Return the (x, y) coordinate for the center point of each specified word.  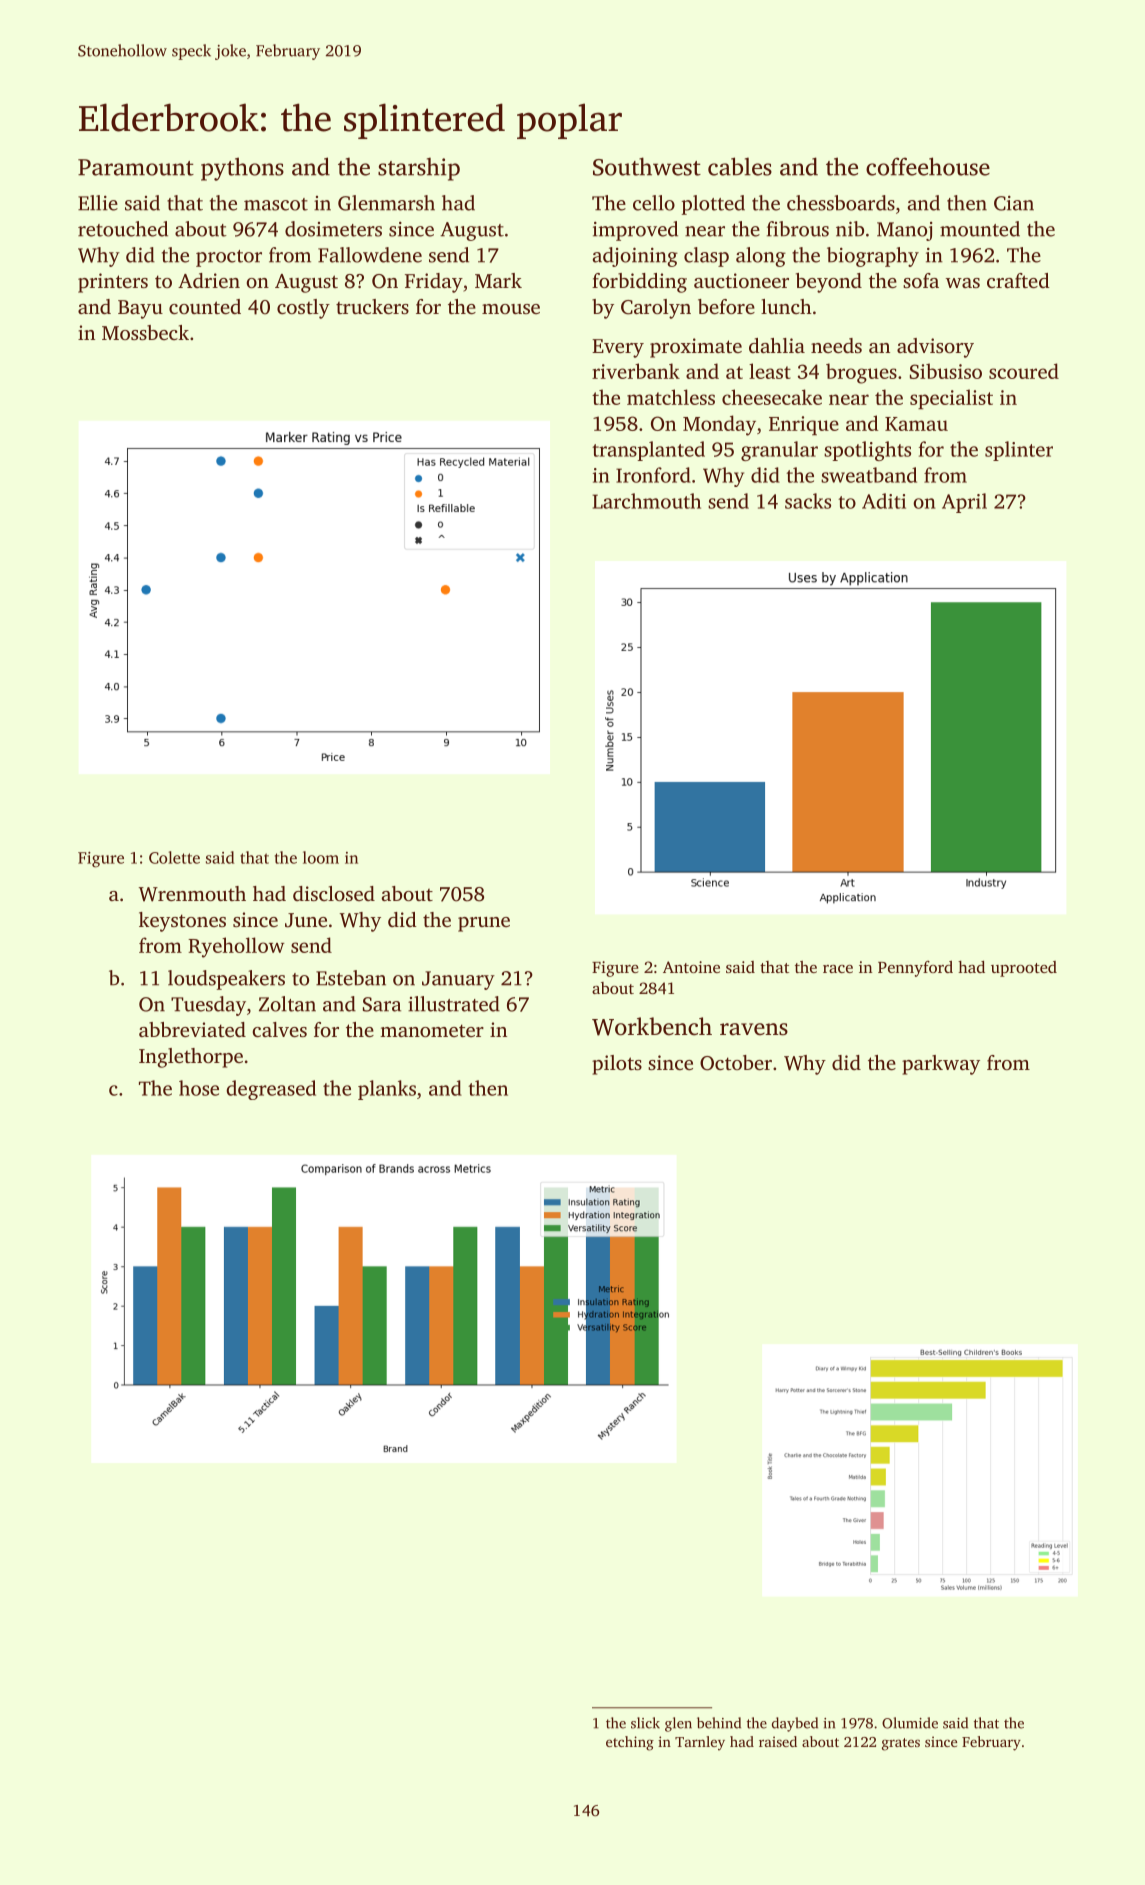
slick (645, 1723)
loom (321, 857)
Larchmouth (646, 501)
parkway (941, 1065)
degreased (271, 1090)
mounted (980, 229)
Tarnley (700, 1743)
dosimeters (333, 229)
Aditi (884, 501)
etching (630, 1743)
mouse (511, 309)
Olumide (910, 1723)
